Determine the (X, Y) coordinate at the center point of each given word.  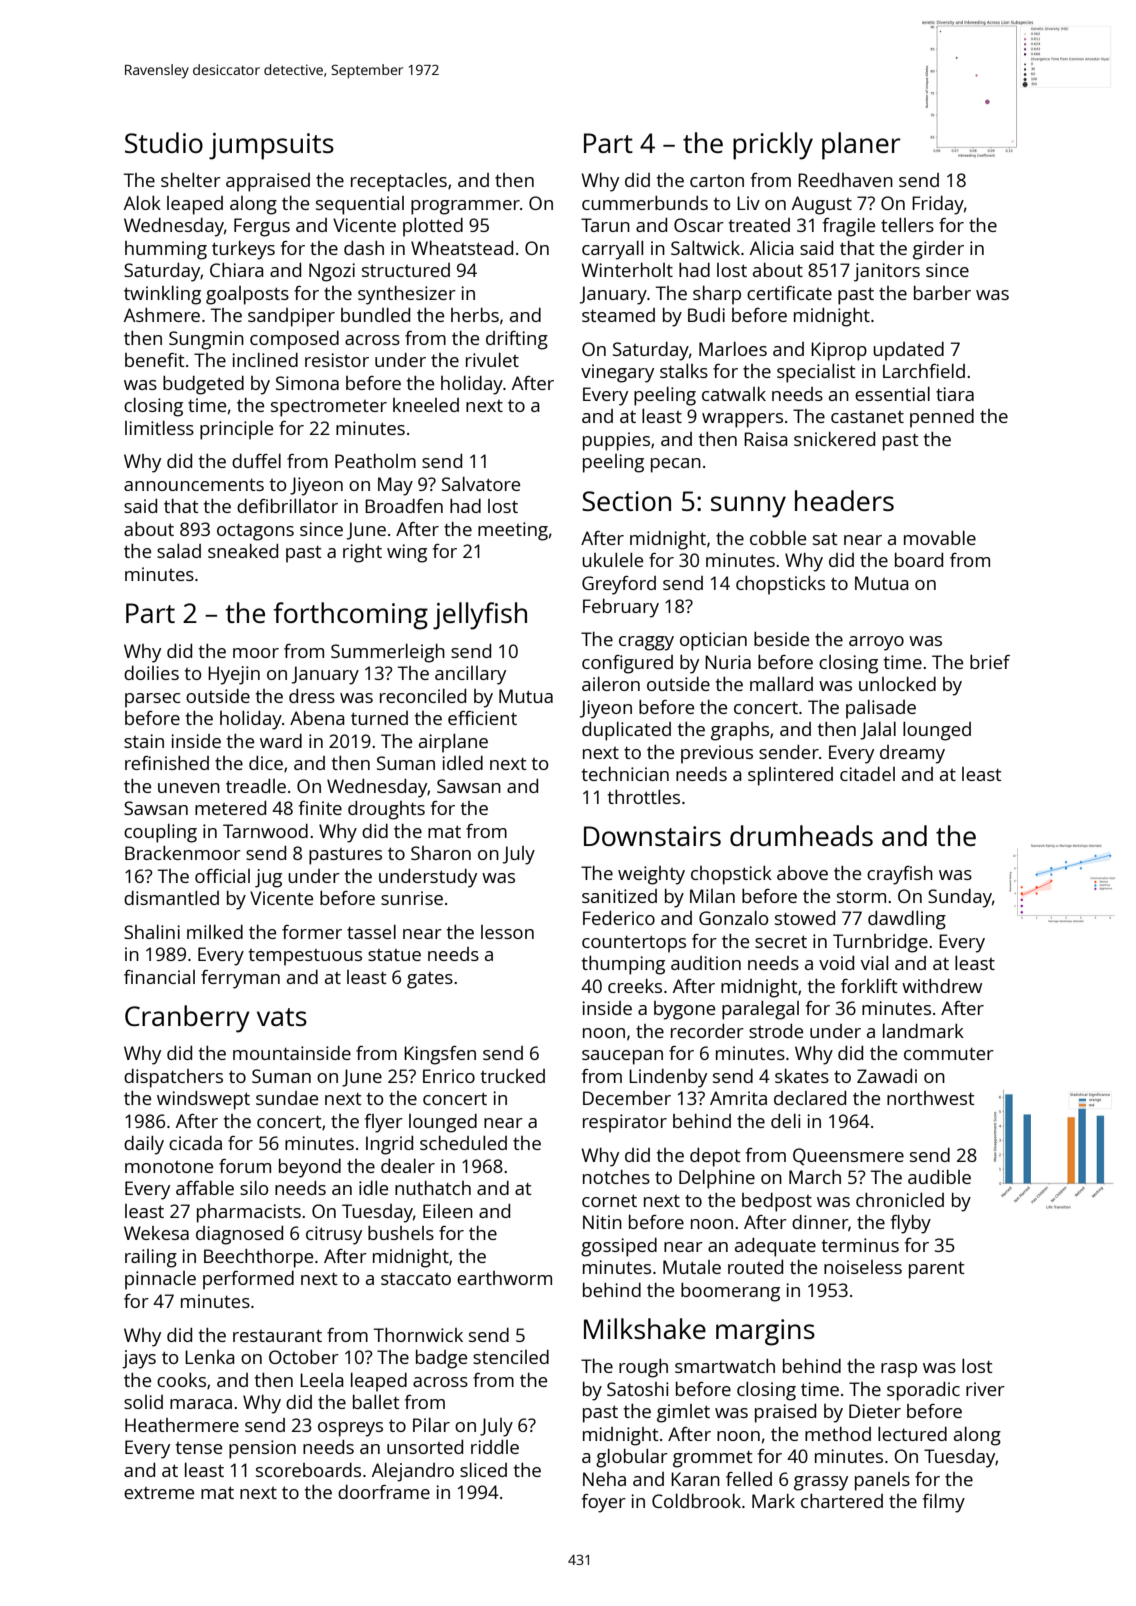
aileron (611, 684)
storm (861, 896)
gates (430, 980)
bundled (375, 315)
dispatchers (173, 1078)
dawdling (907, 920)
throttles (644, 797)
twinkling (162, 295)
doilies (151, 673)
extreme (159, 1493)
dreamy (912, 754)
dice (266, 763)
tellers (907, 225)
